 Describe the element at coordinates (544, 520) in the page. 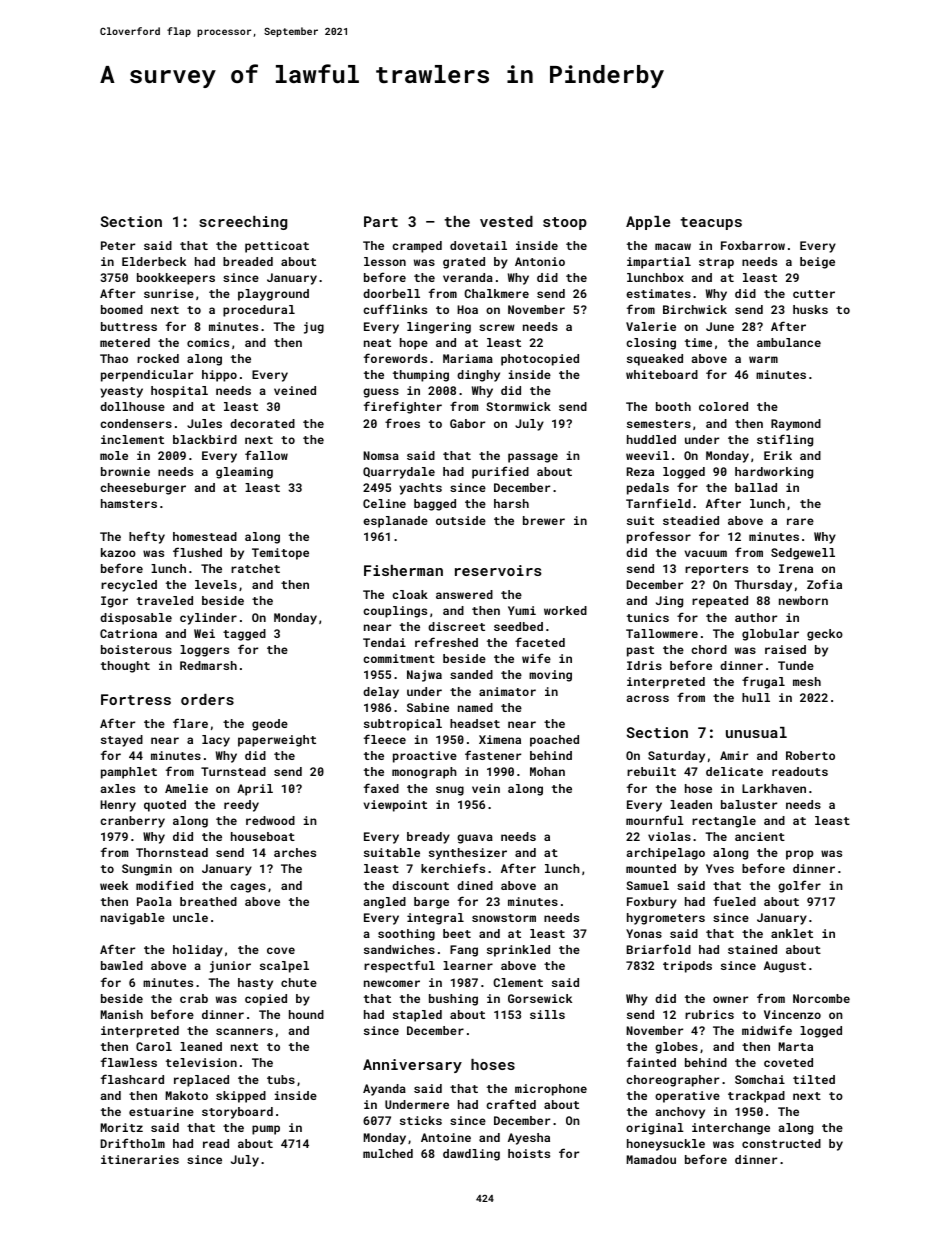

I see `brewer` at that location.
